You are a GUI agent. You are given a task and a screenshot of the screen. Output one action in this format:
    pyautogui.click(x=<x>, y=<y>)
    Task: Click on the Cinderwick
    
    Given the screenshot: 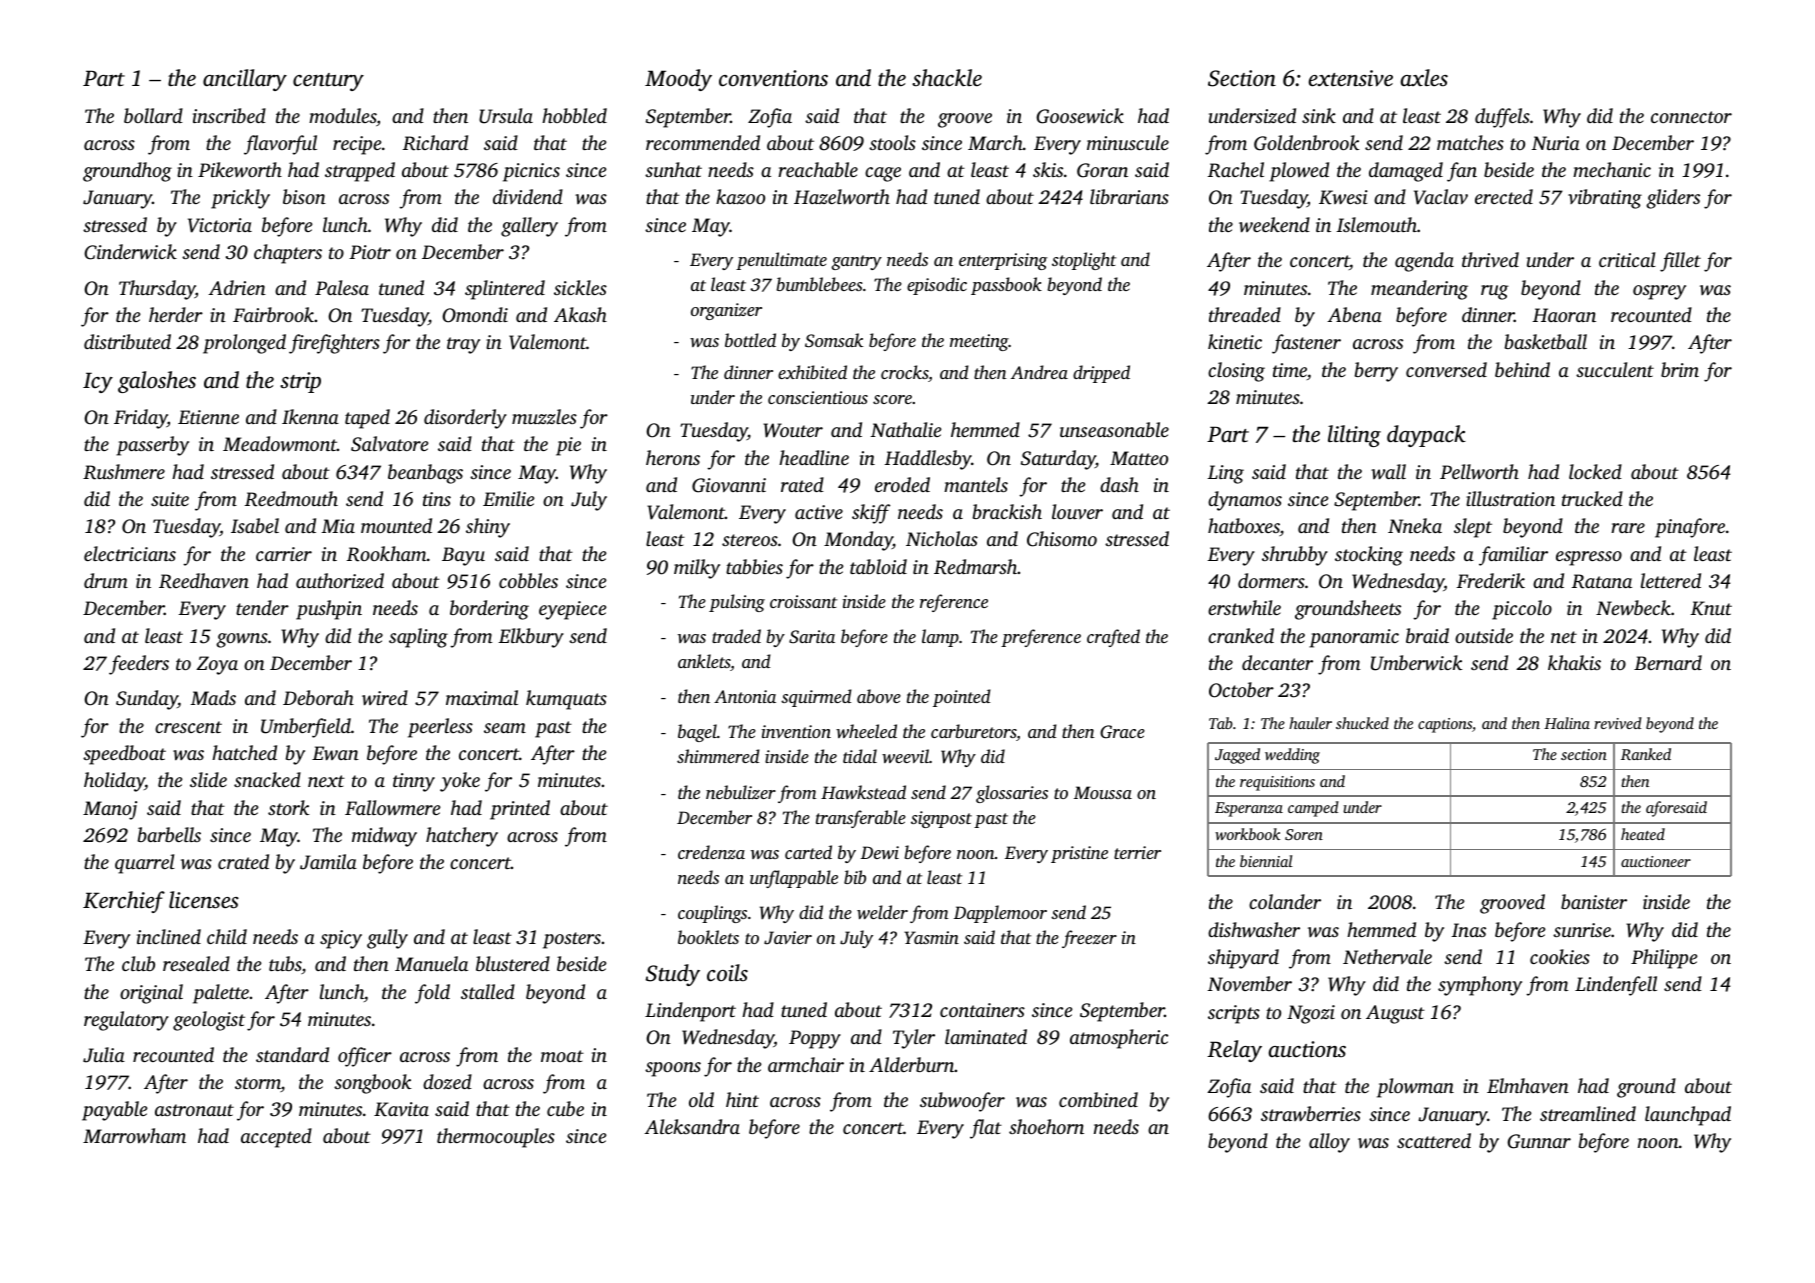 What is the action you would take?
    pyautogui.click(x=130, y=252)
